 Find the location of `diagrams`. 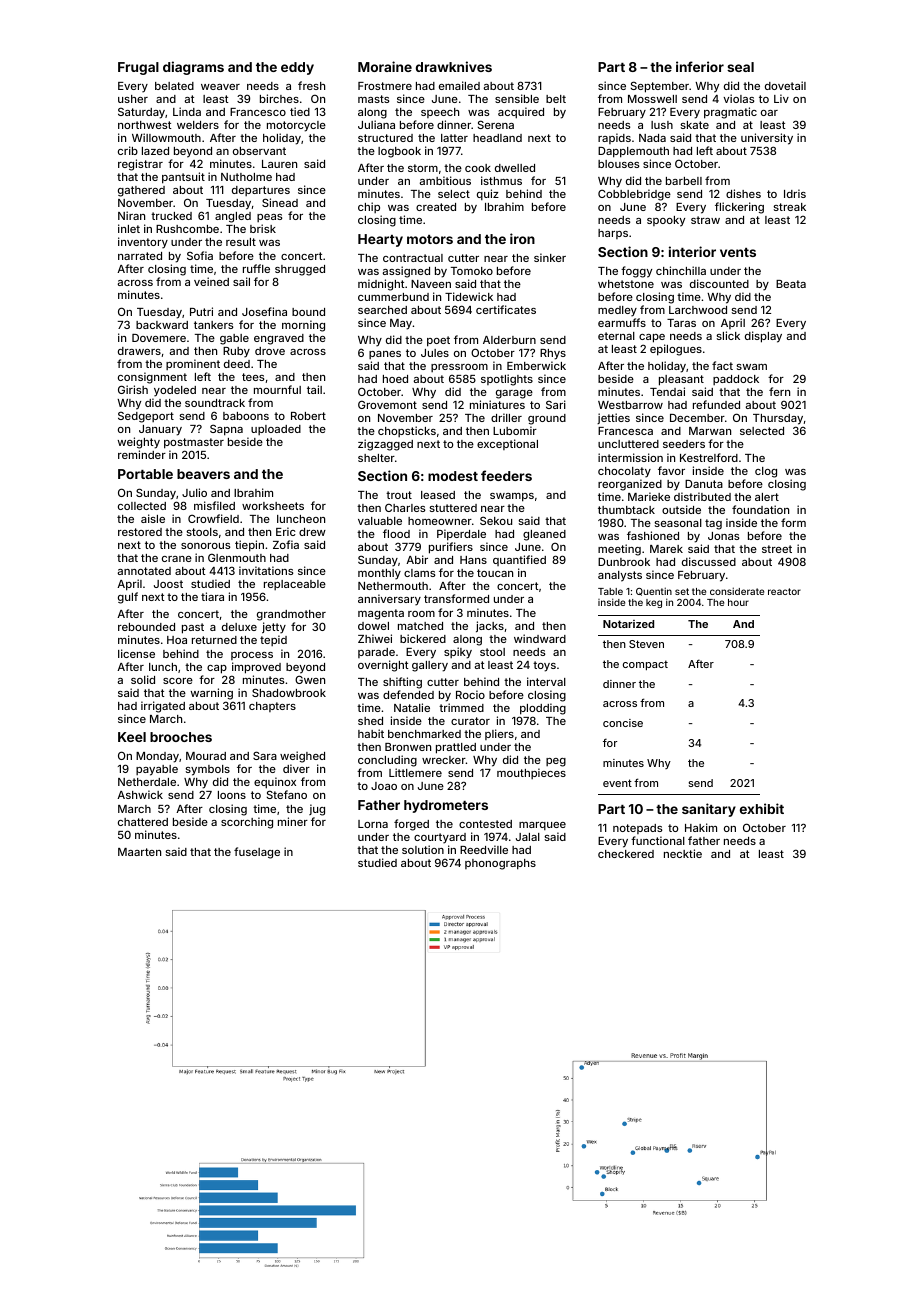

diagrams is located at coordinates (193, 68).
